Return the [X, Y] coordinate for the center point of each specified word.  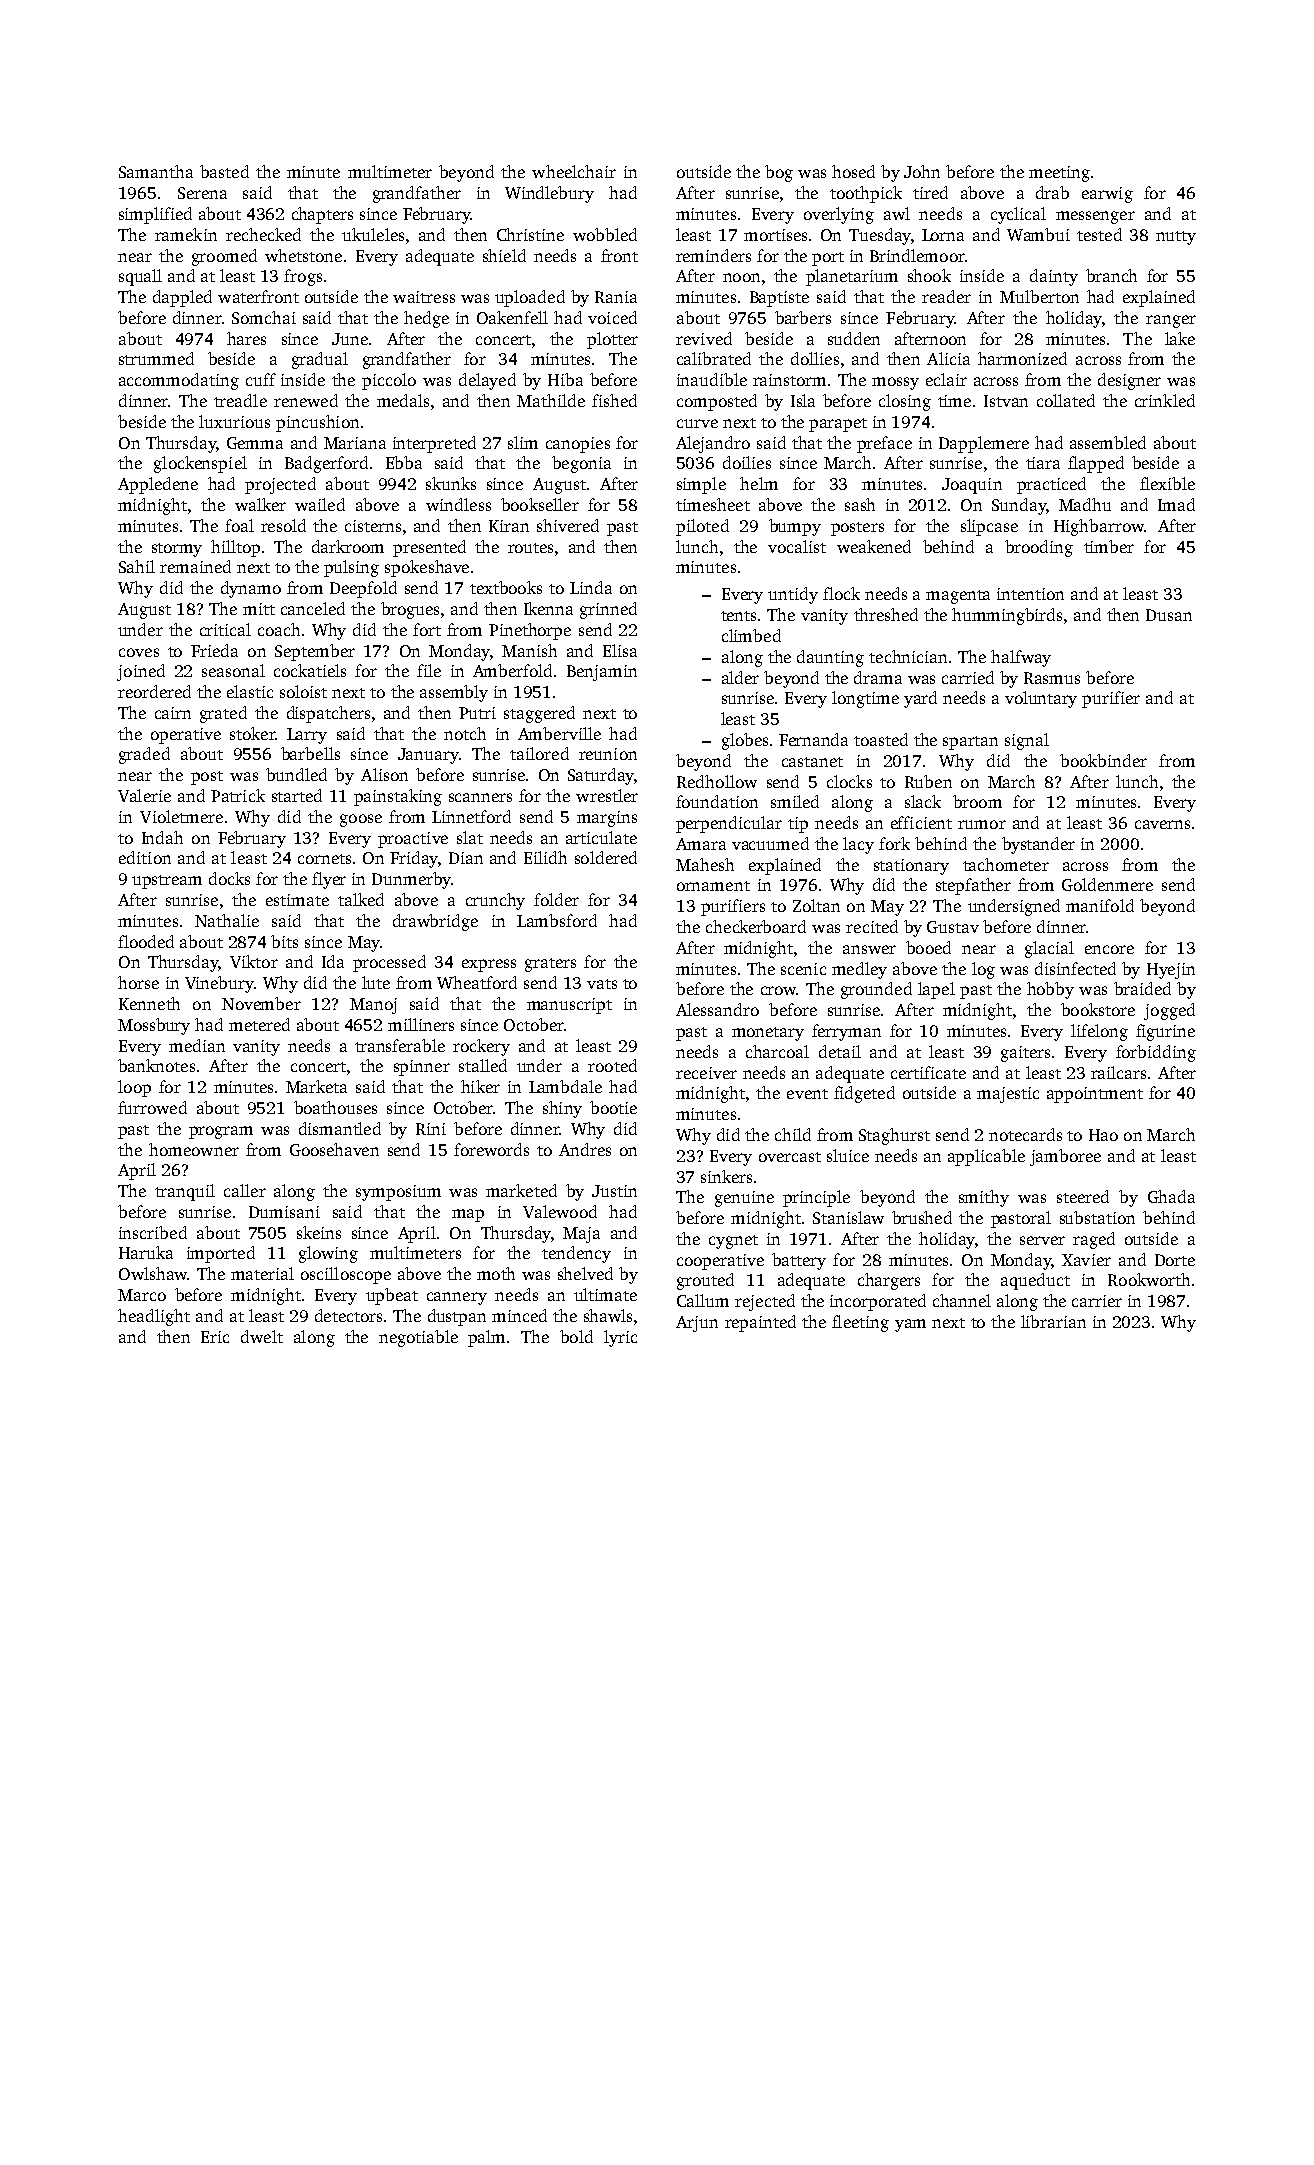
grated [223, 714]
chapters [322, 215]
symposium [398, 1193]
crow [779, 990]
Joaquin [972, 486]
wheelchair [574, 171]
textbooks [506, 587]
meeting [1059, 174]
